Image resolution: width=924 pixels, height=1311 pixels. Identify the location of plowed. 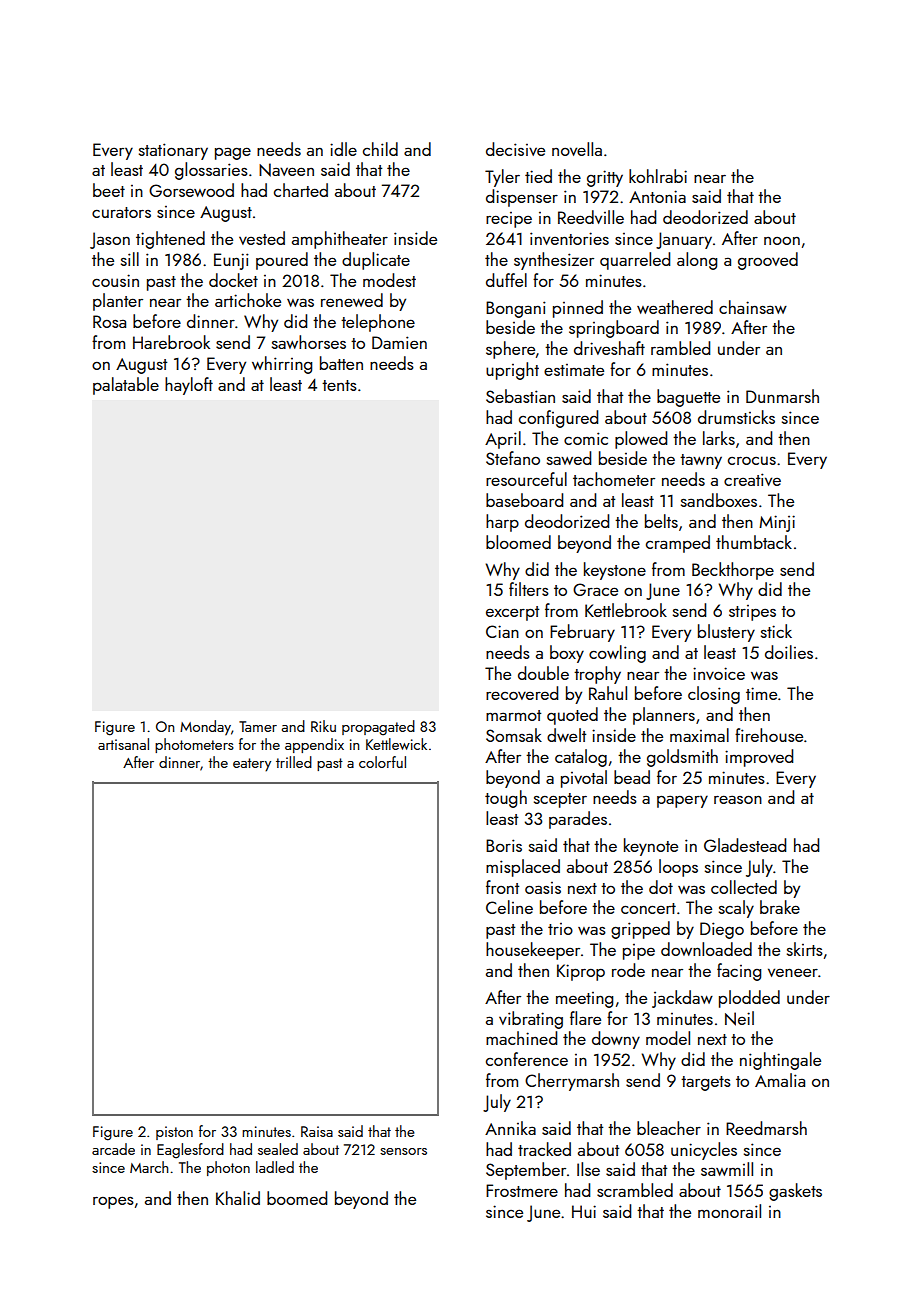
(641, 440).
